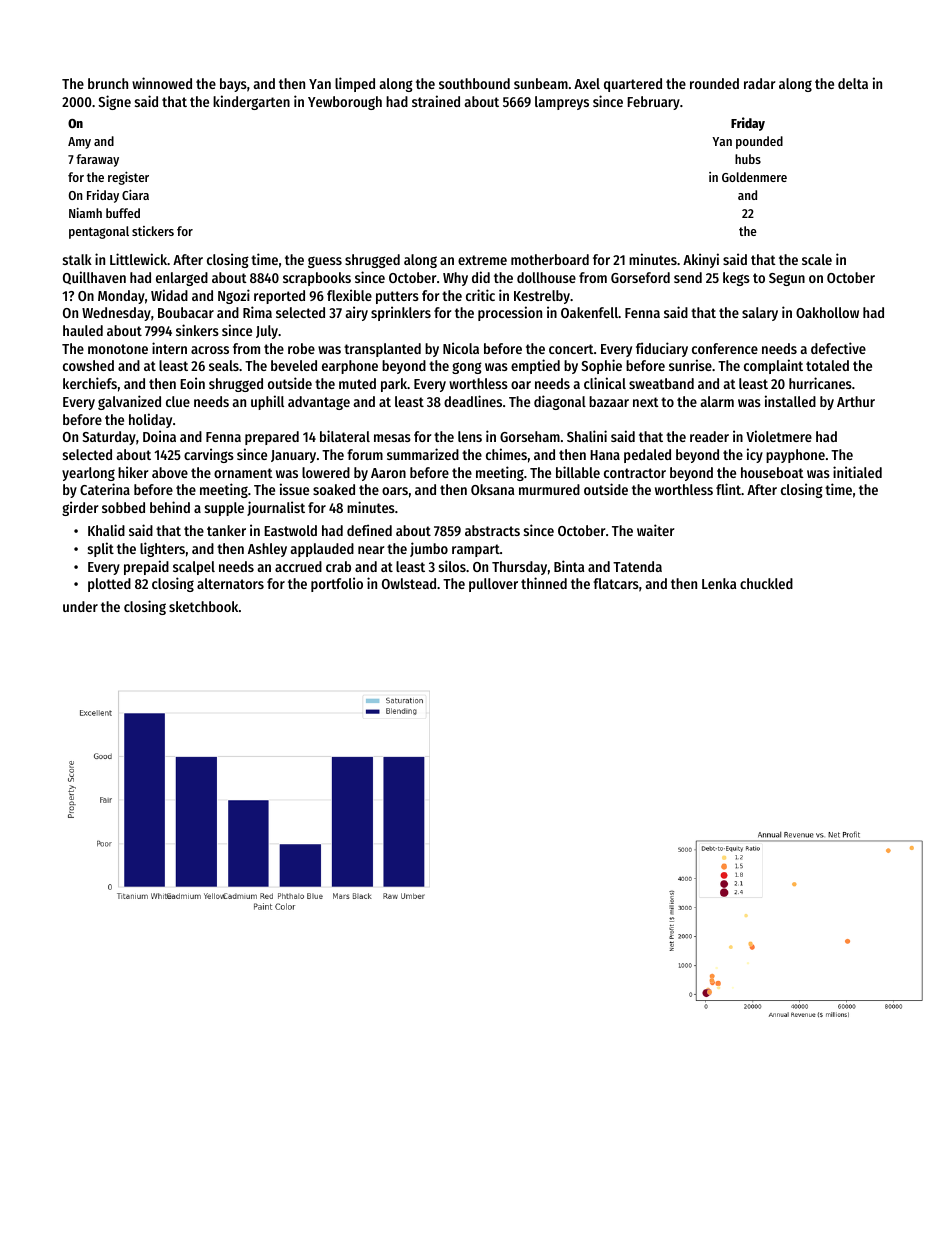 This image has width=952, height=1233. I want to click on Doina, so click(159, 436).
